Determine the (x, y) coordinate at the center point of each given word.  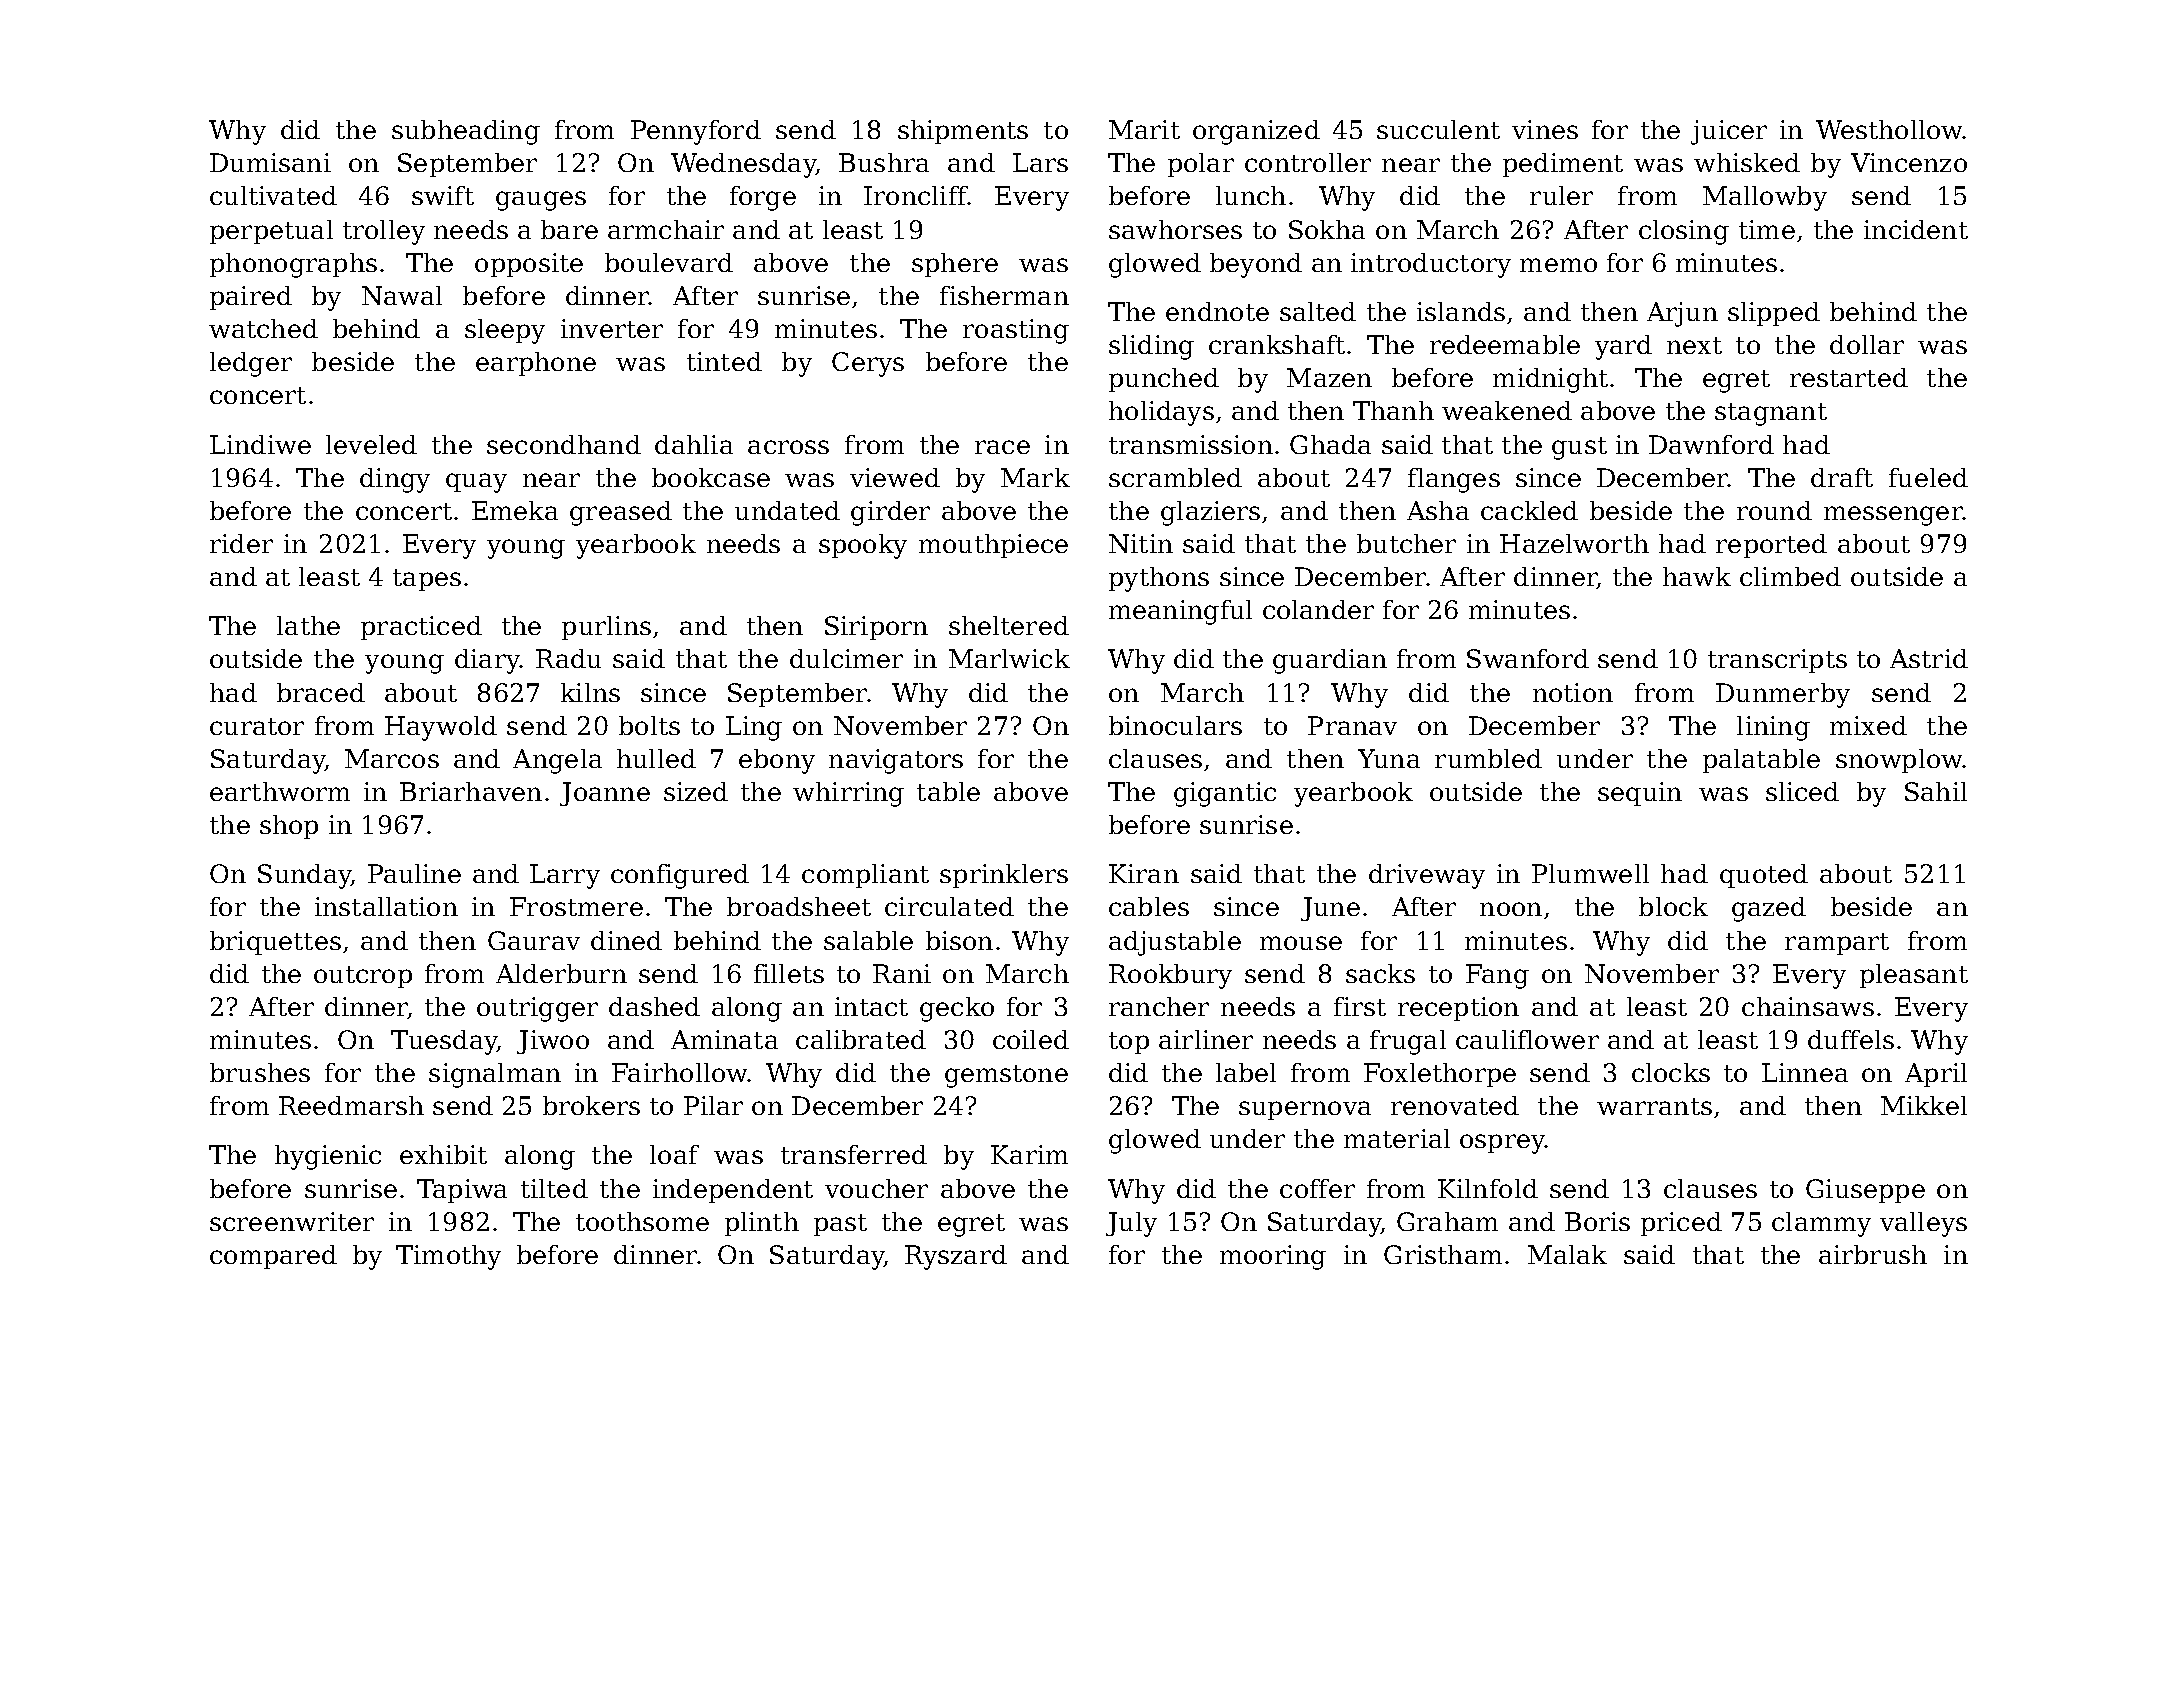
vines (1545, 129)
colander (1318, 609)
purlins (606, 628)
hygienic (328, 1157)
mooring (1273, 1257)
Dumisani (270, 162)
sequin (1640, 794)
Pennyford (696, 132)
